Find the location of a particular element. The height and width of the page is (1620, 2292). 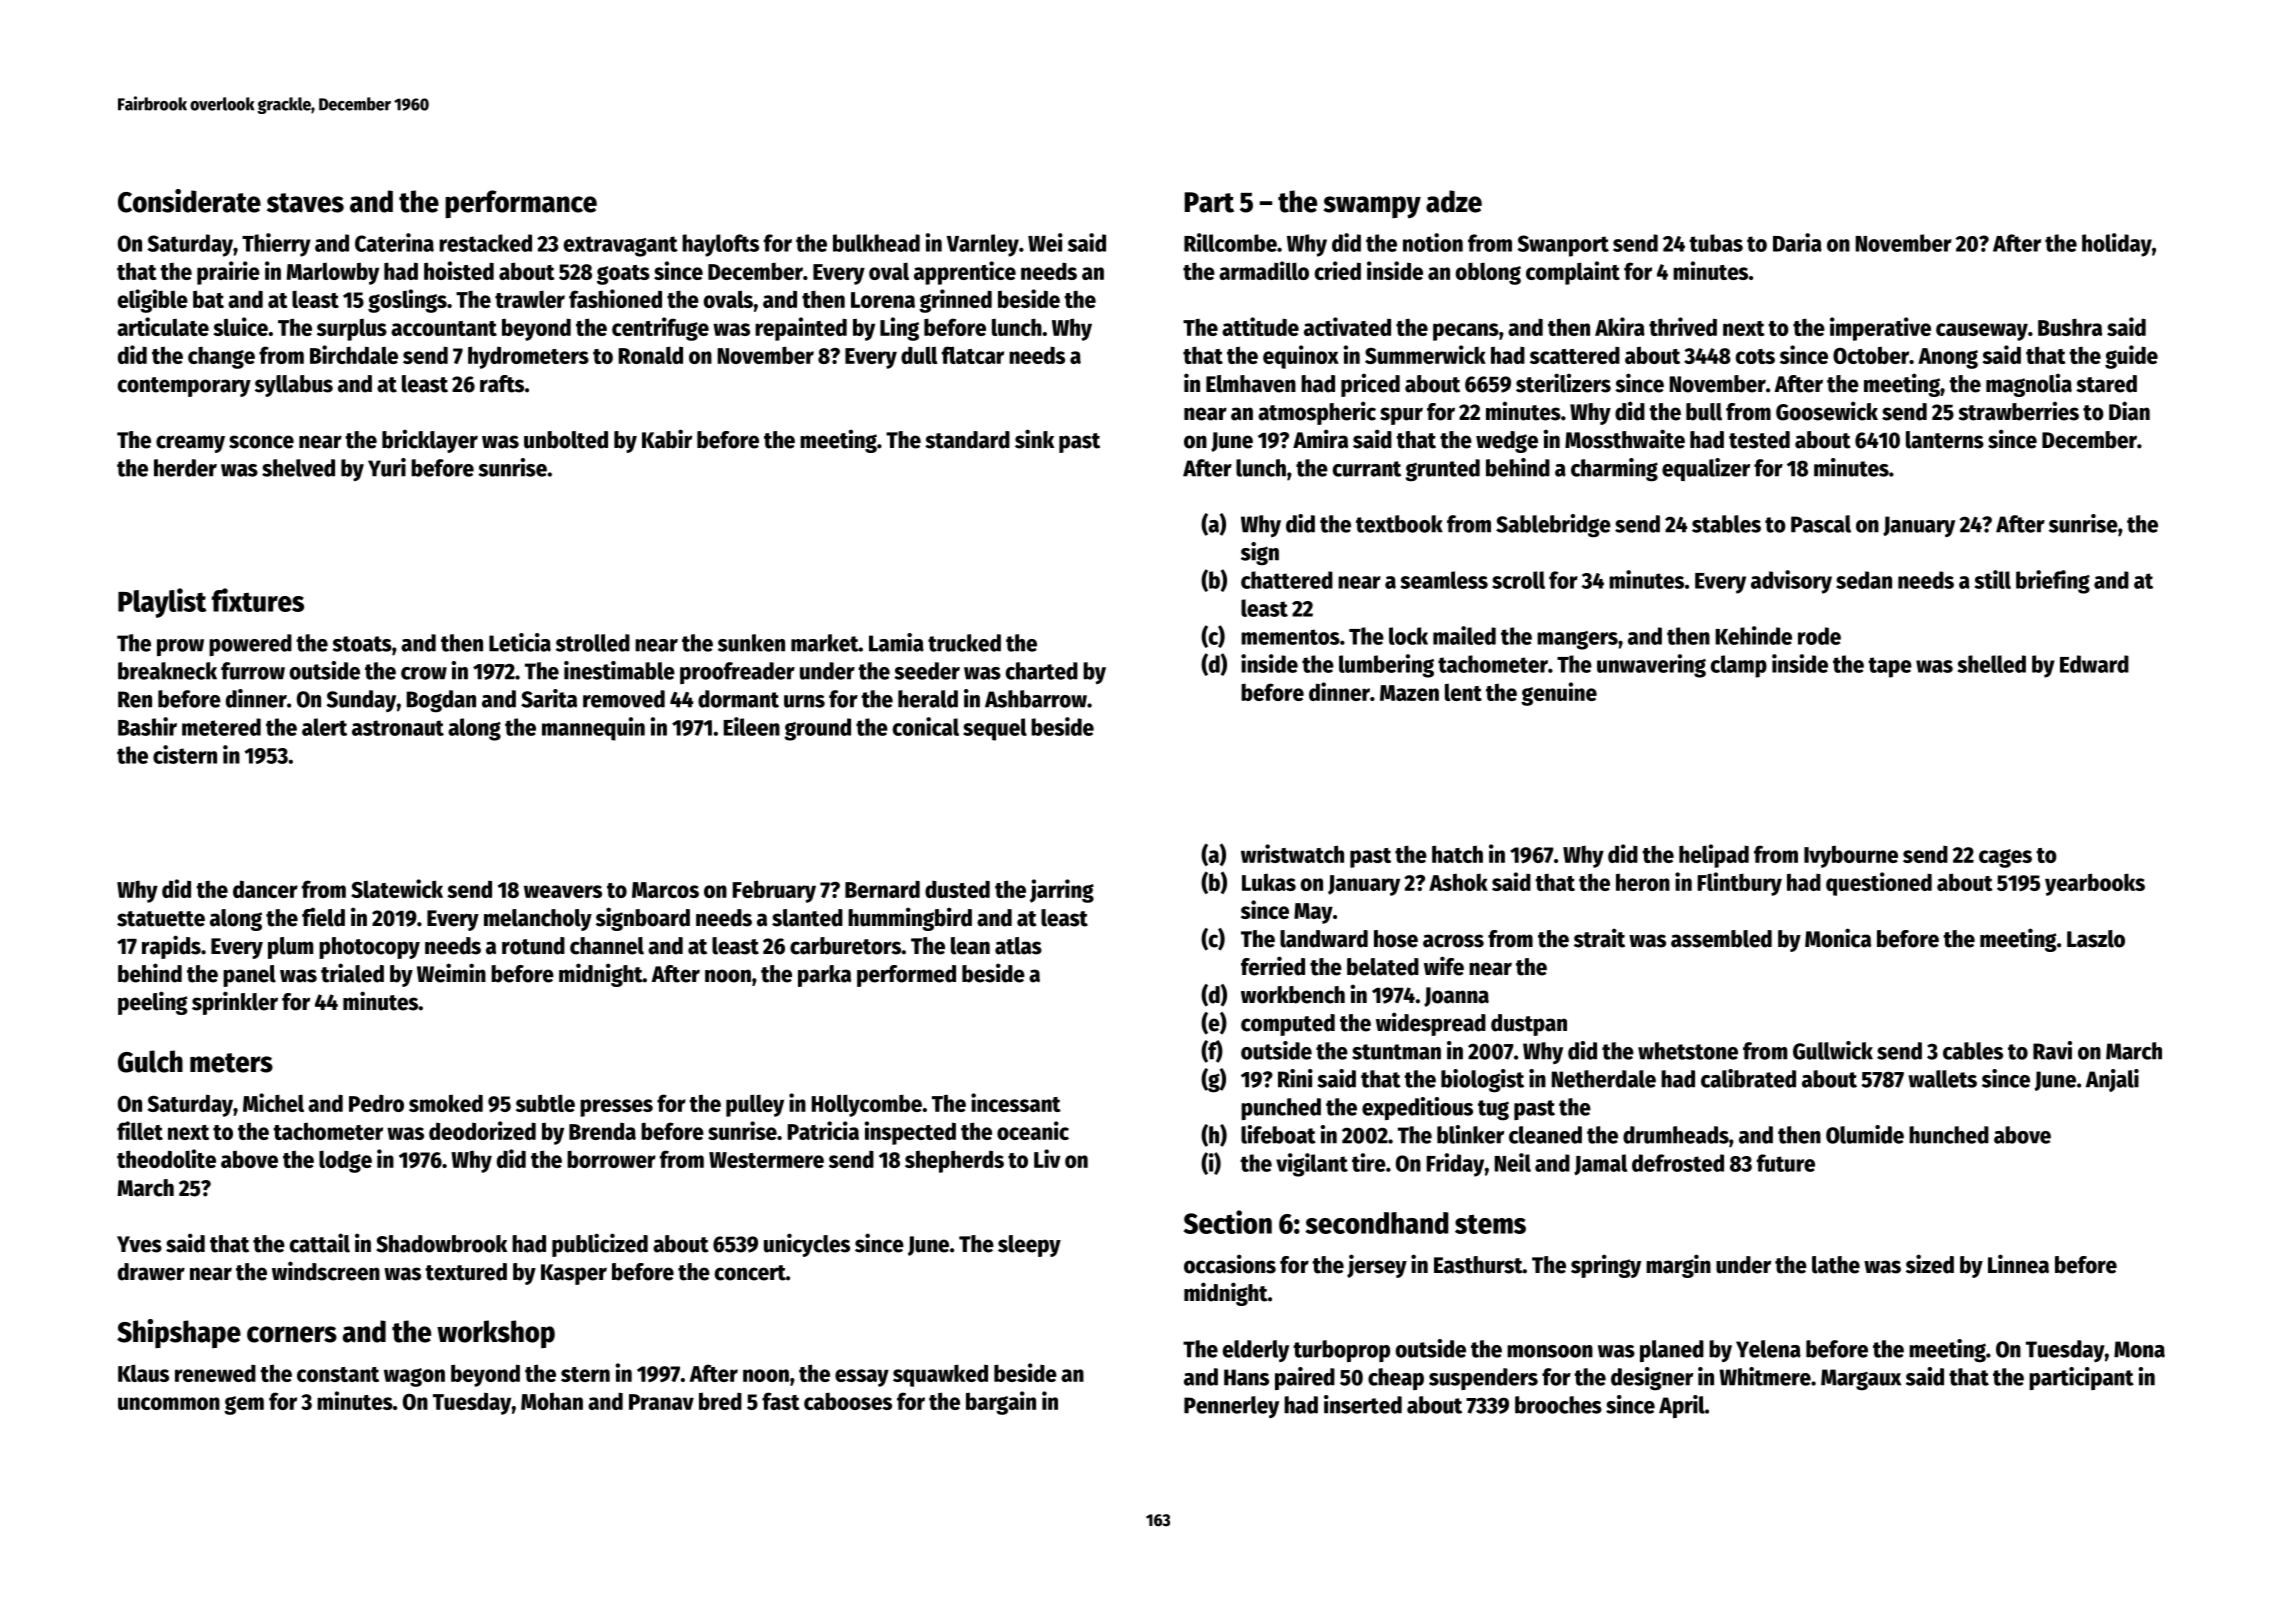

staves is located at coordinates (305, 203).
